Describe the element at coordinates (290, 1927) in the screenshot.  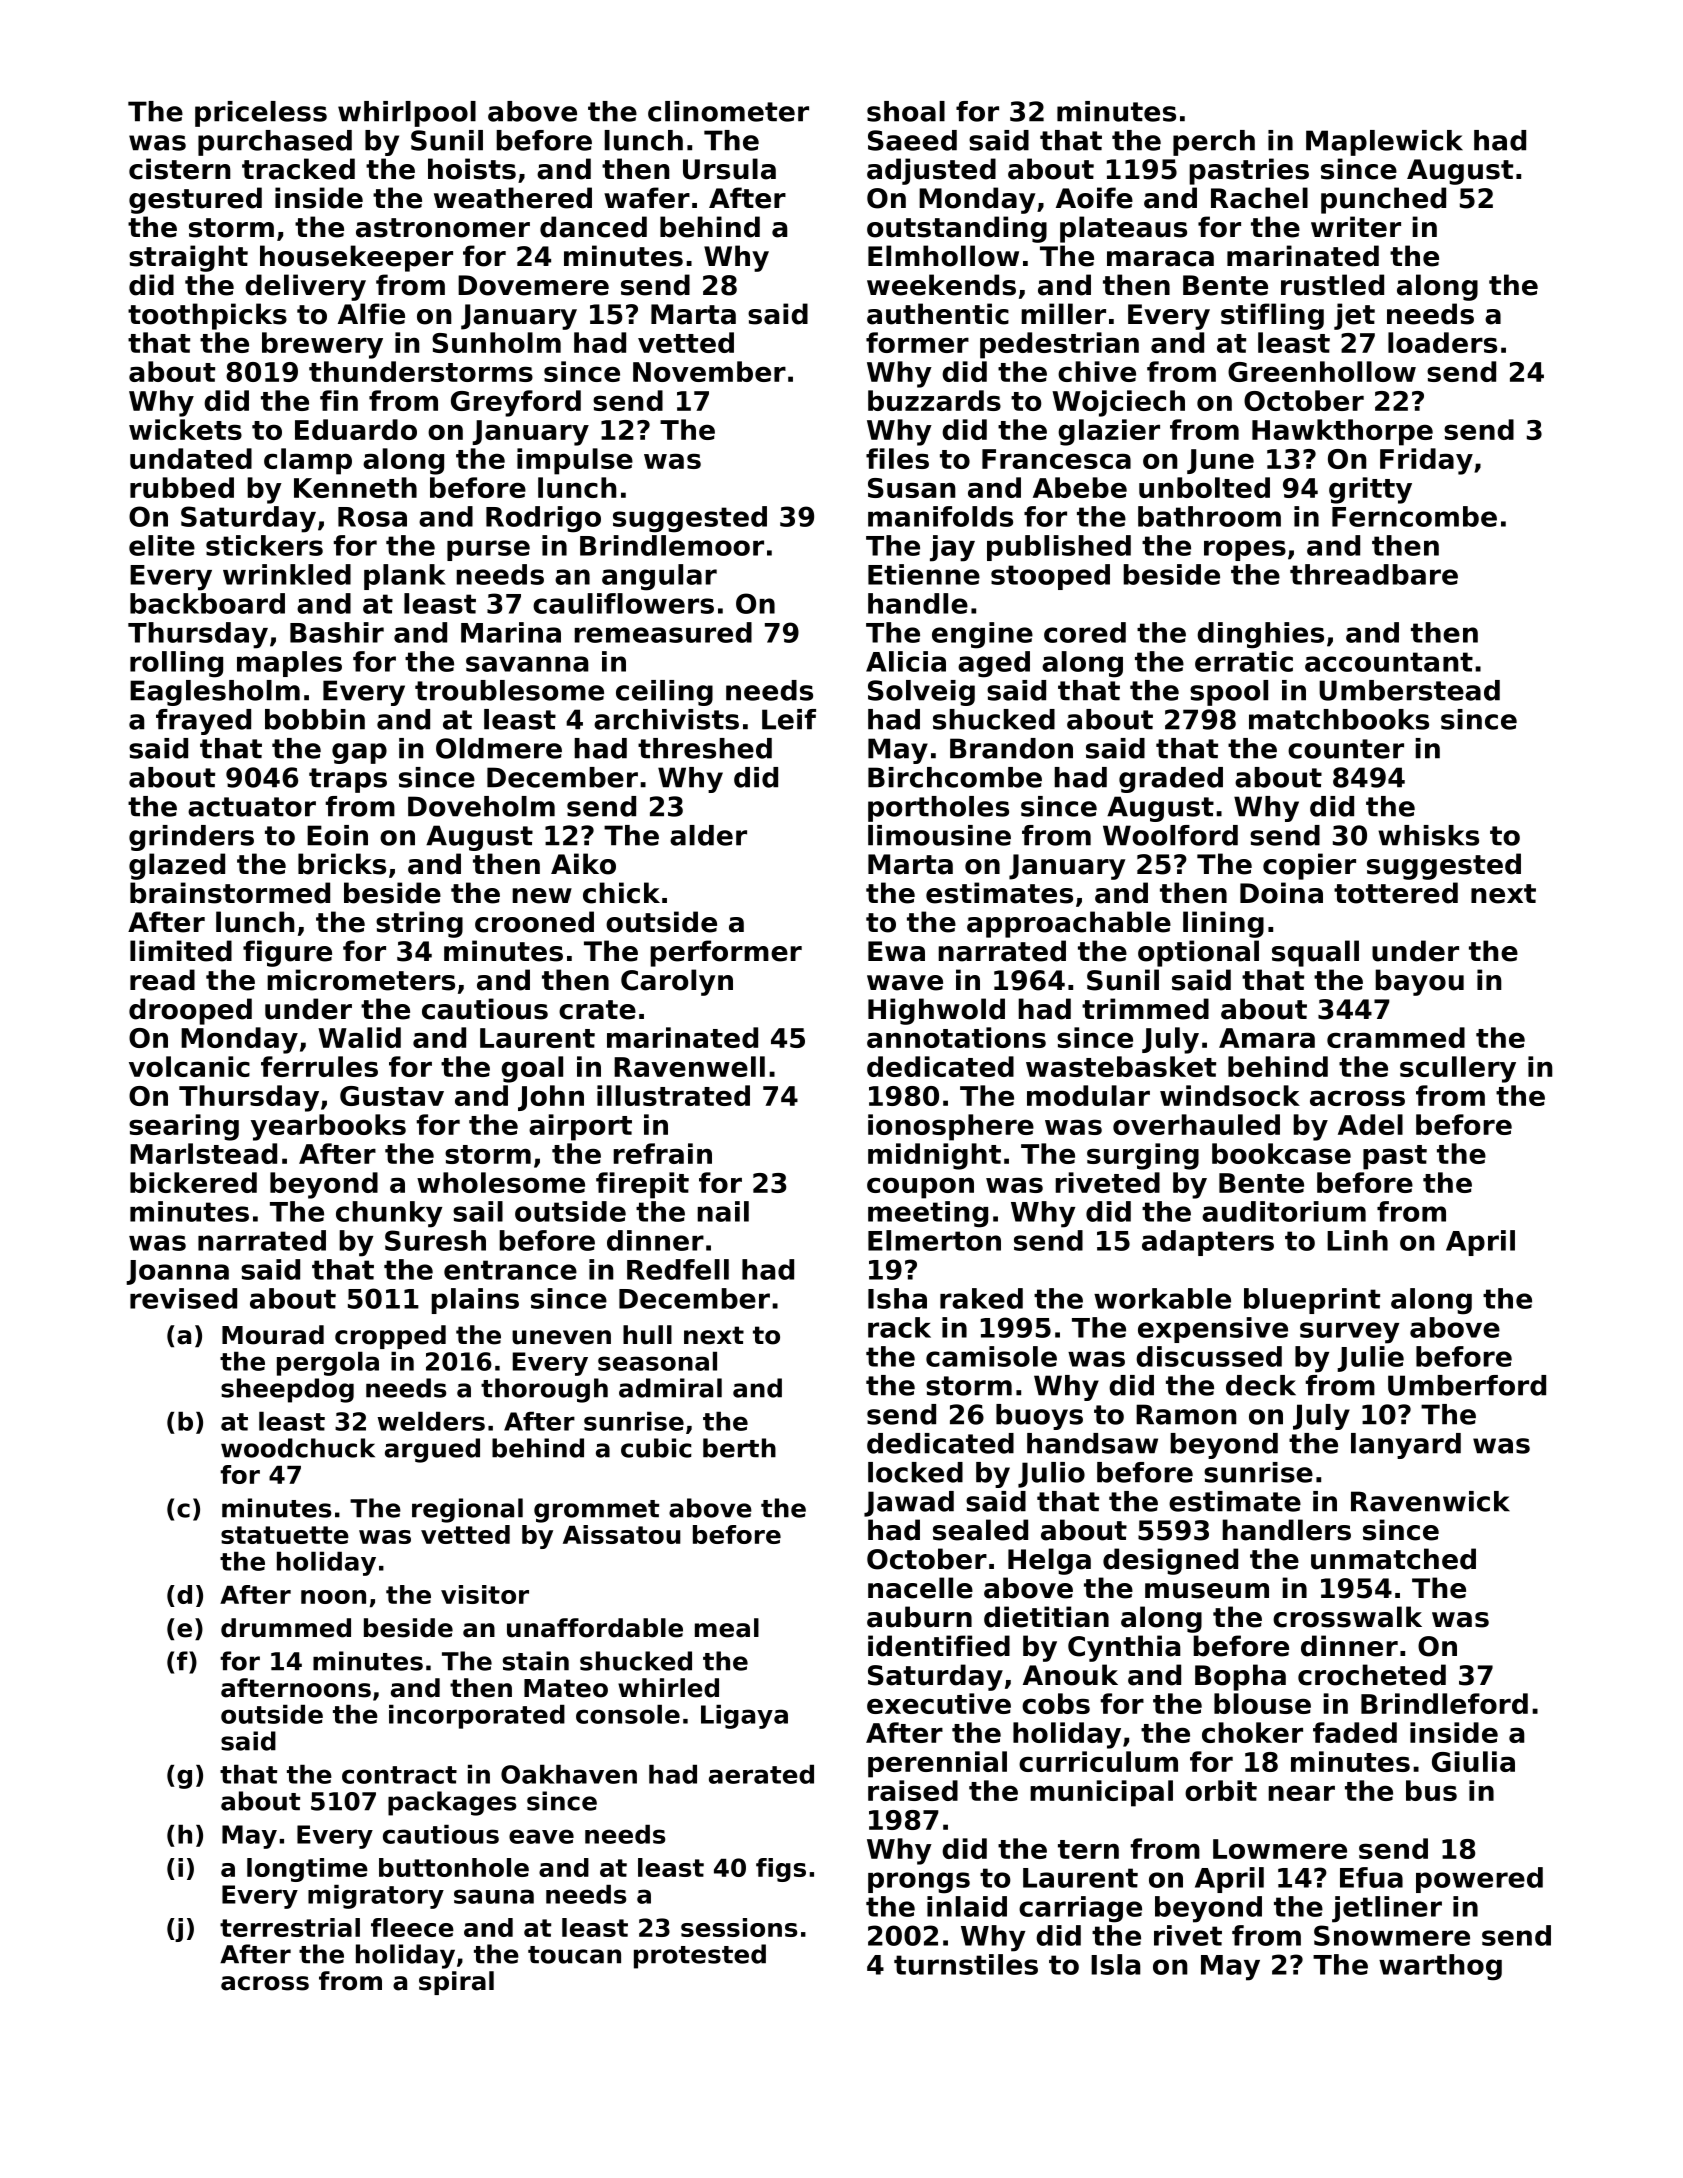
I see `terrestrial` at that location.
